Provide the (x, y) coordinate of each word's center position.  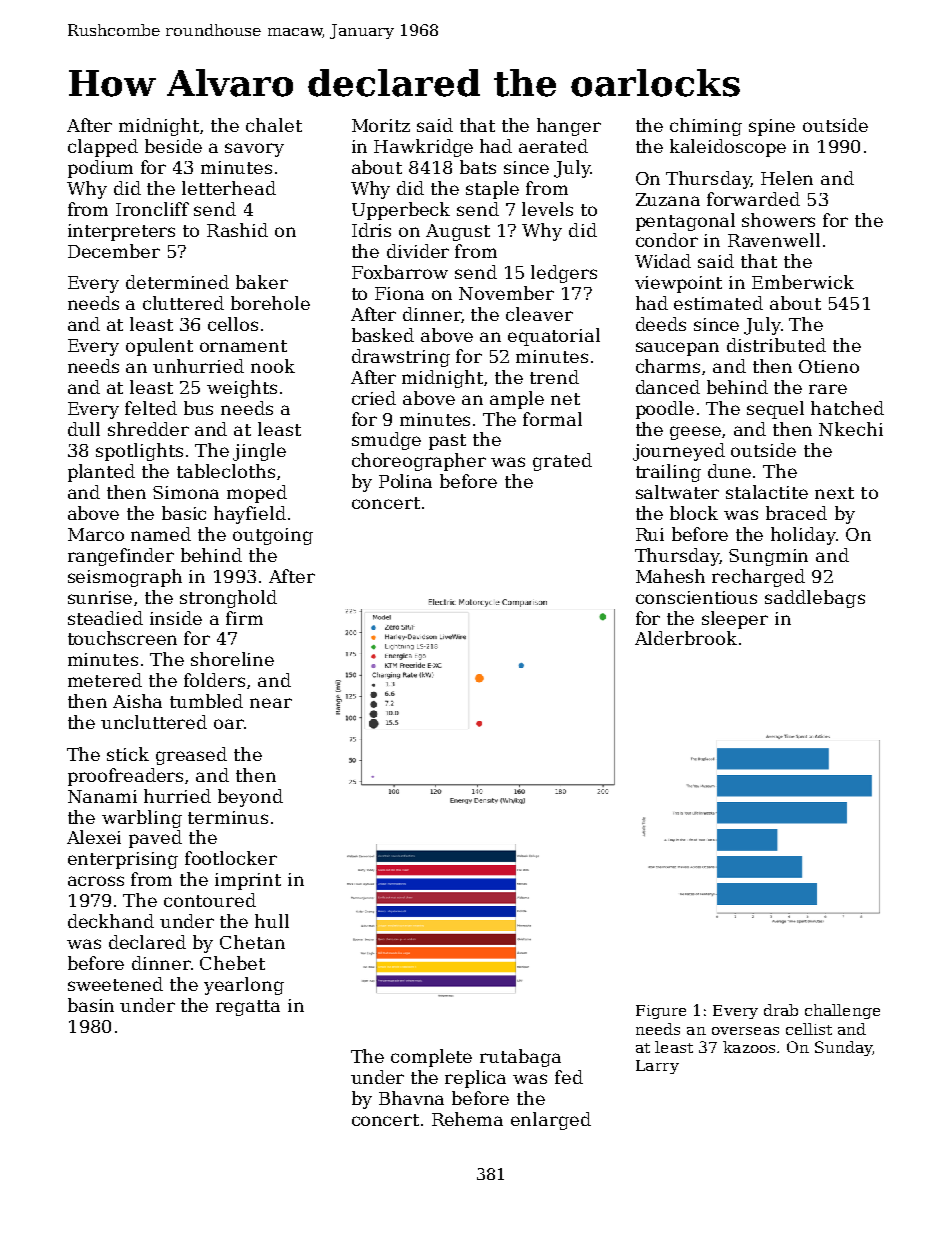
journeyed (679, 452)
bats (478, 167)
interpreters (121, 232)
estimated (718, 303)
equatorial (554, 337)
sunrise (100, 597)
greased (191, 756)
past (447, 442)
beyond (250, 798)
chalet (274, 125)
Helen (787, 178)
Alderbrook (686, 638)
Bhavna (411, 1098)
